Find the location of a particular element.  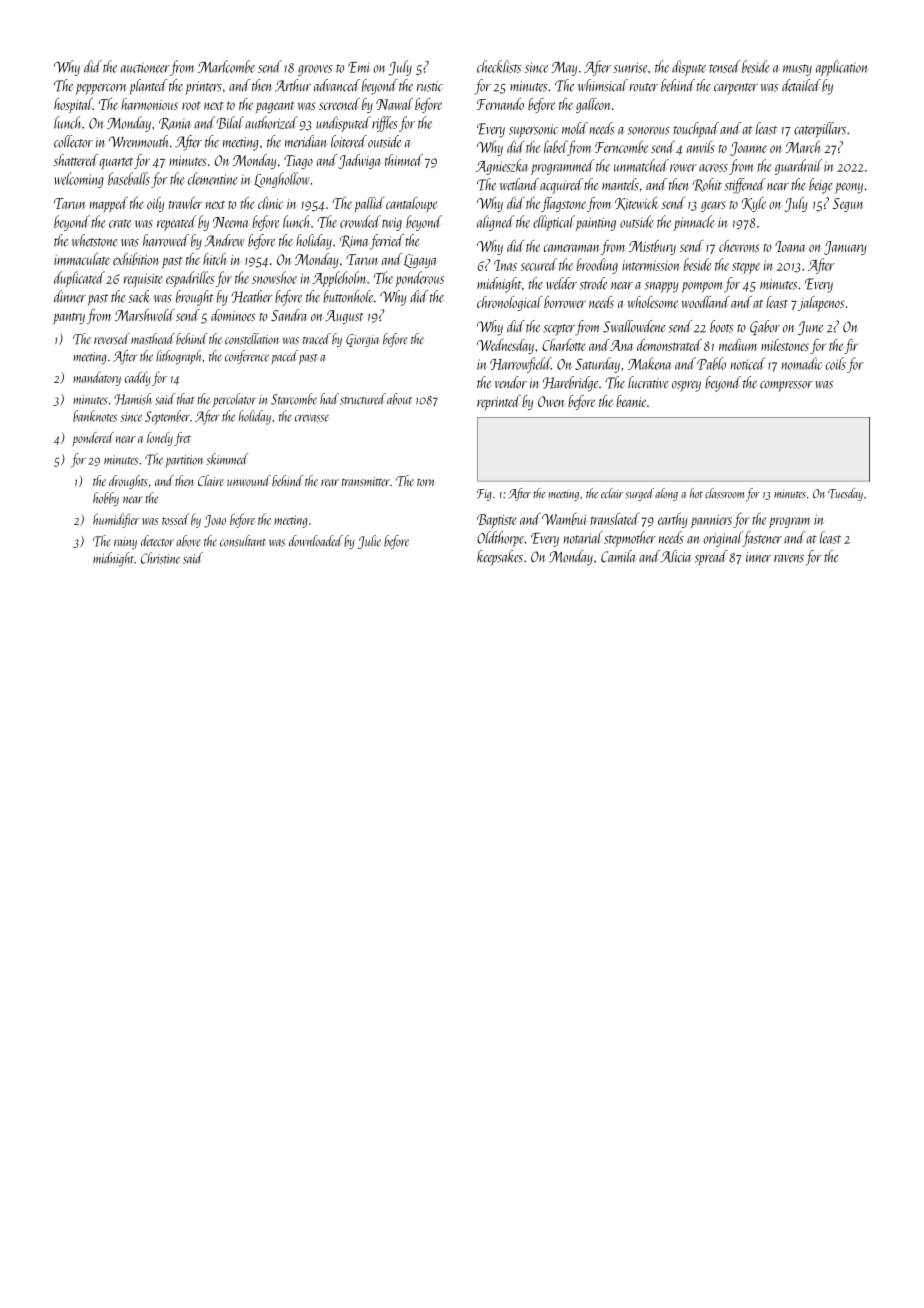

Tuesday is located at coordinates (845, 494).
